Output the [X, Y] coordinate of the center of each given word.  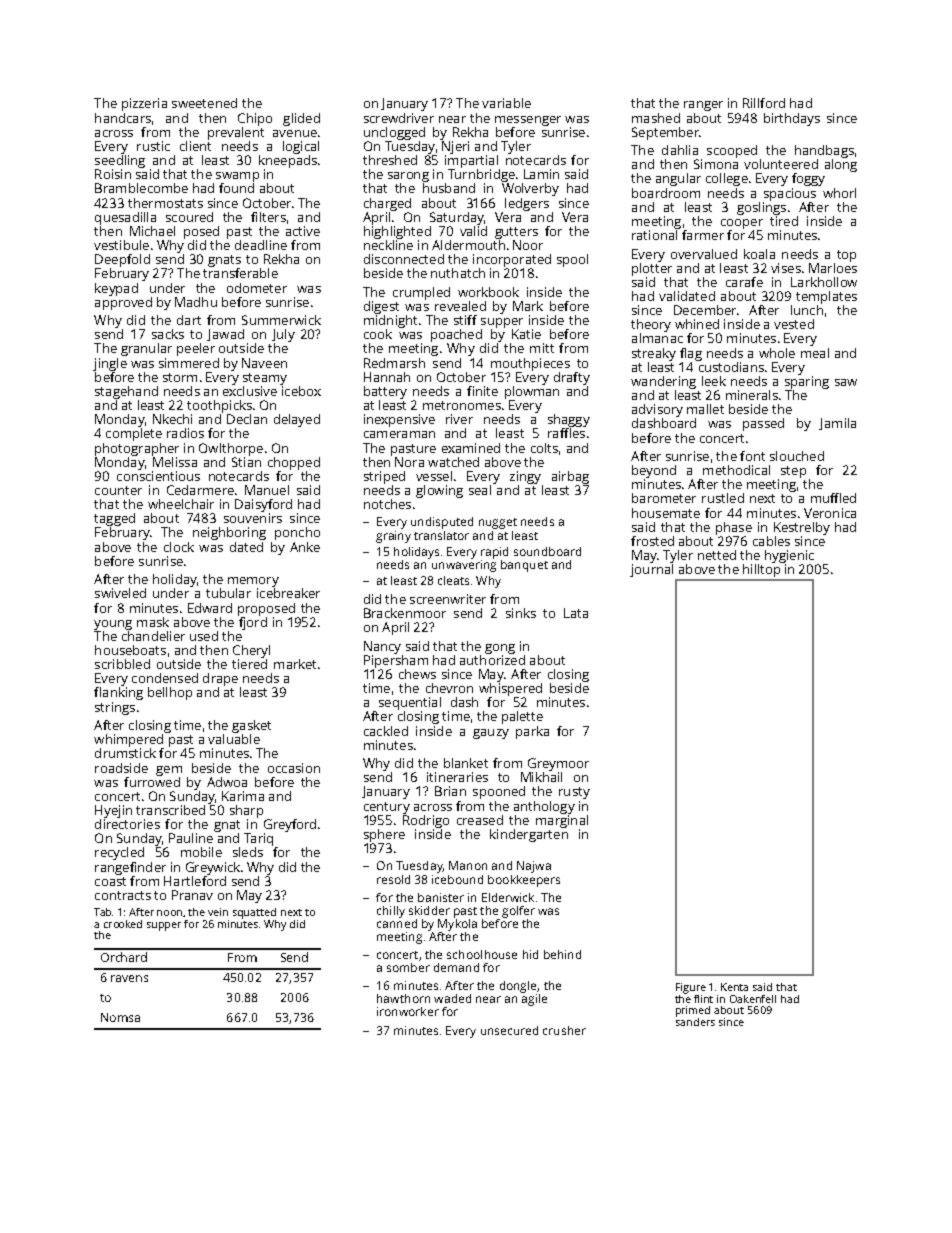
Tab [102, 912]
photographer [137, 449]
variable [506, 103]
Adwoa [227, 782]
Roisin [113, 174]
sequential [410, 703]
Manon [468, 865]
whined [697, 324]
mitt [542, 348]
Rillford [764, 103]
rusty [574, 793]
